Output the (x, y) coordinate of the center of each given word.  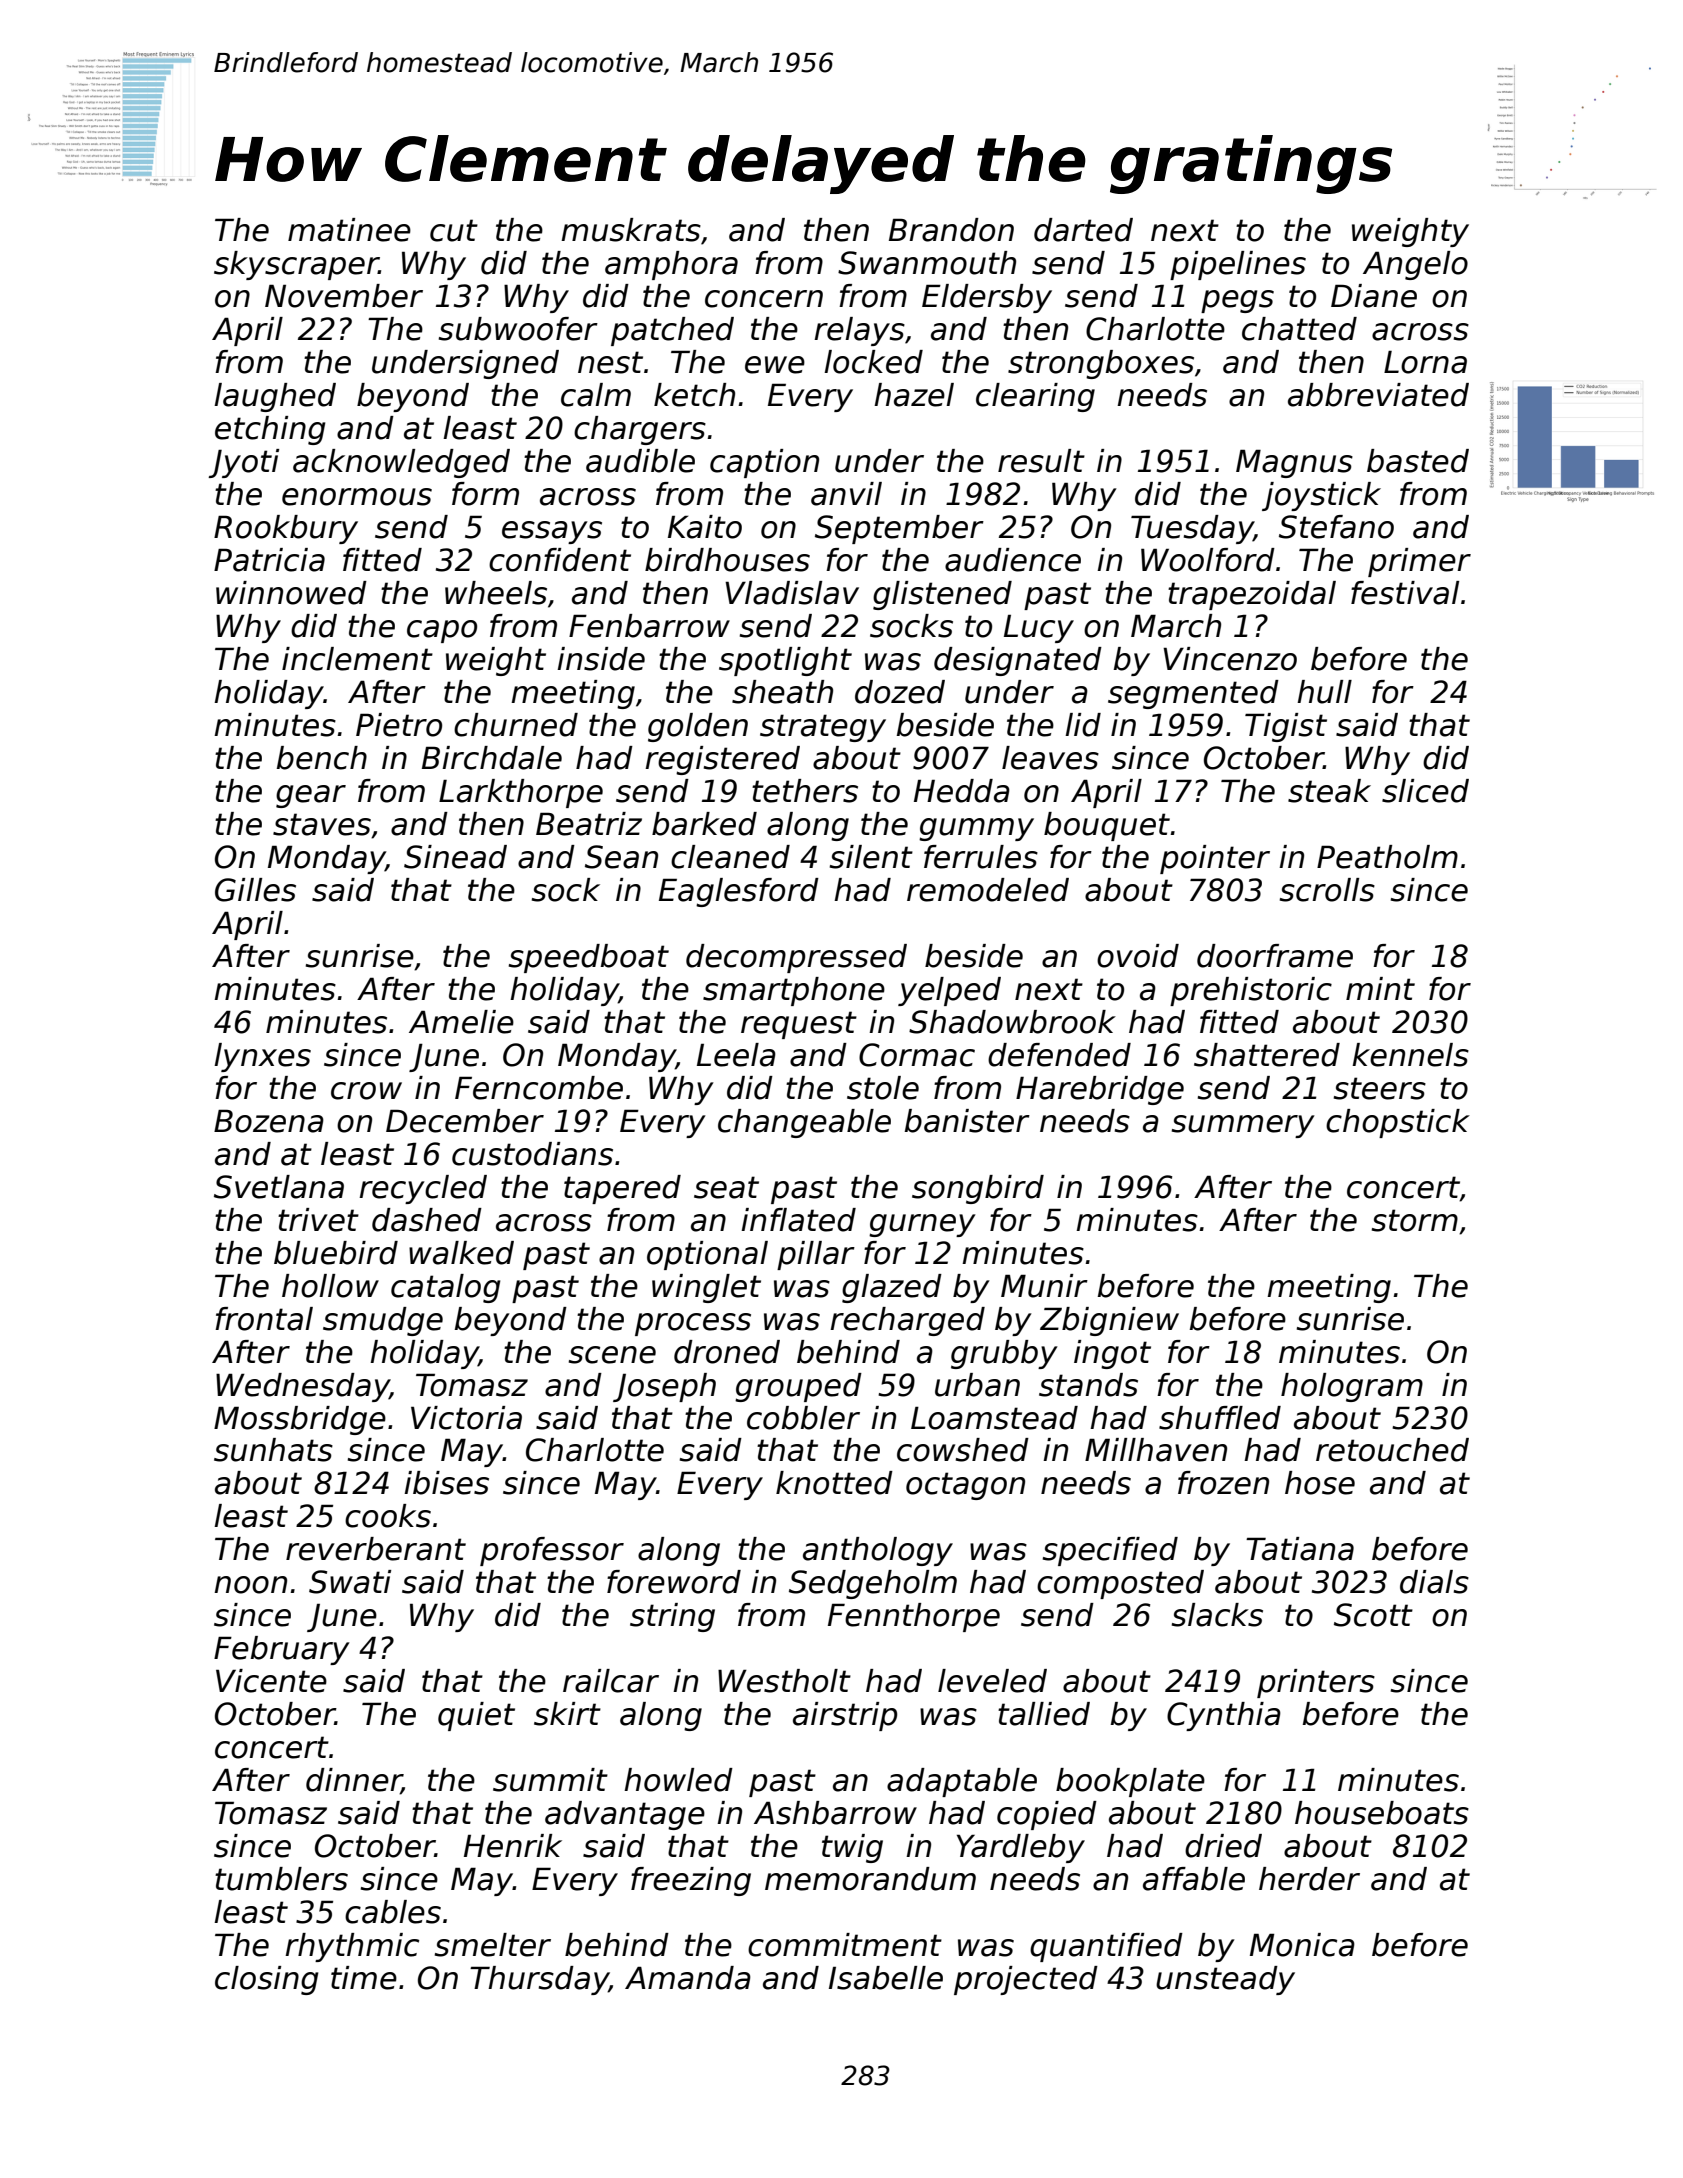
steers (1380, 1088)
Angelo (1415, 265)
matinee (349, 230)
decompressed (796, 958)
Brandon (951, 230)
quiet (476, 1716)
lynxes (262, 1057)
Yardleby (1021, 1848)
